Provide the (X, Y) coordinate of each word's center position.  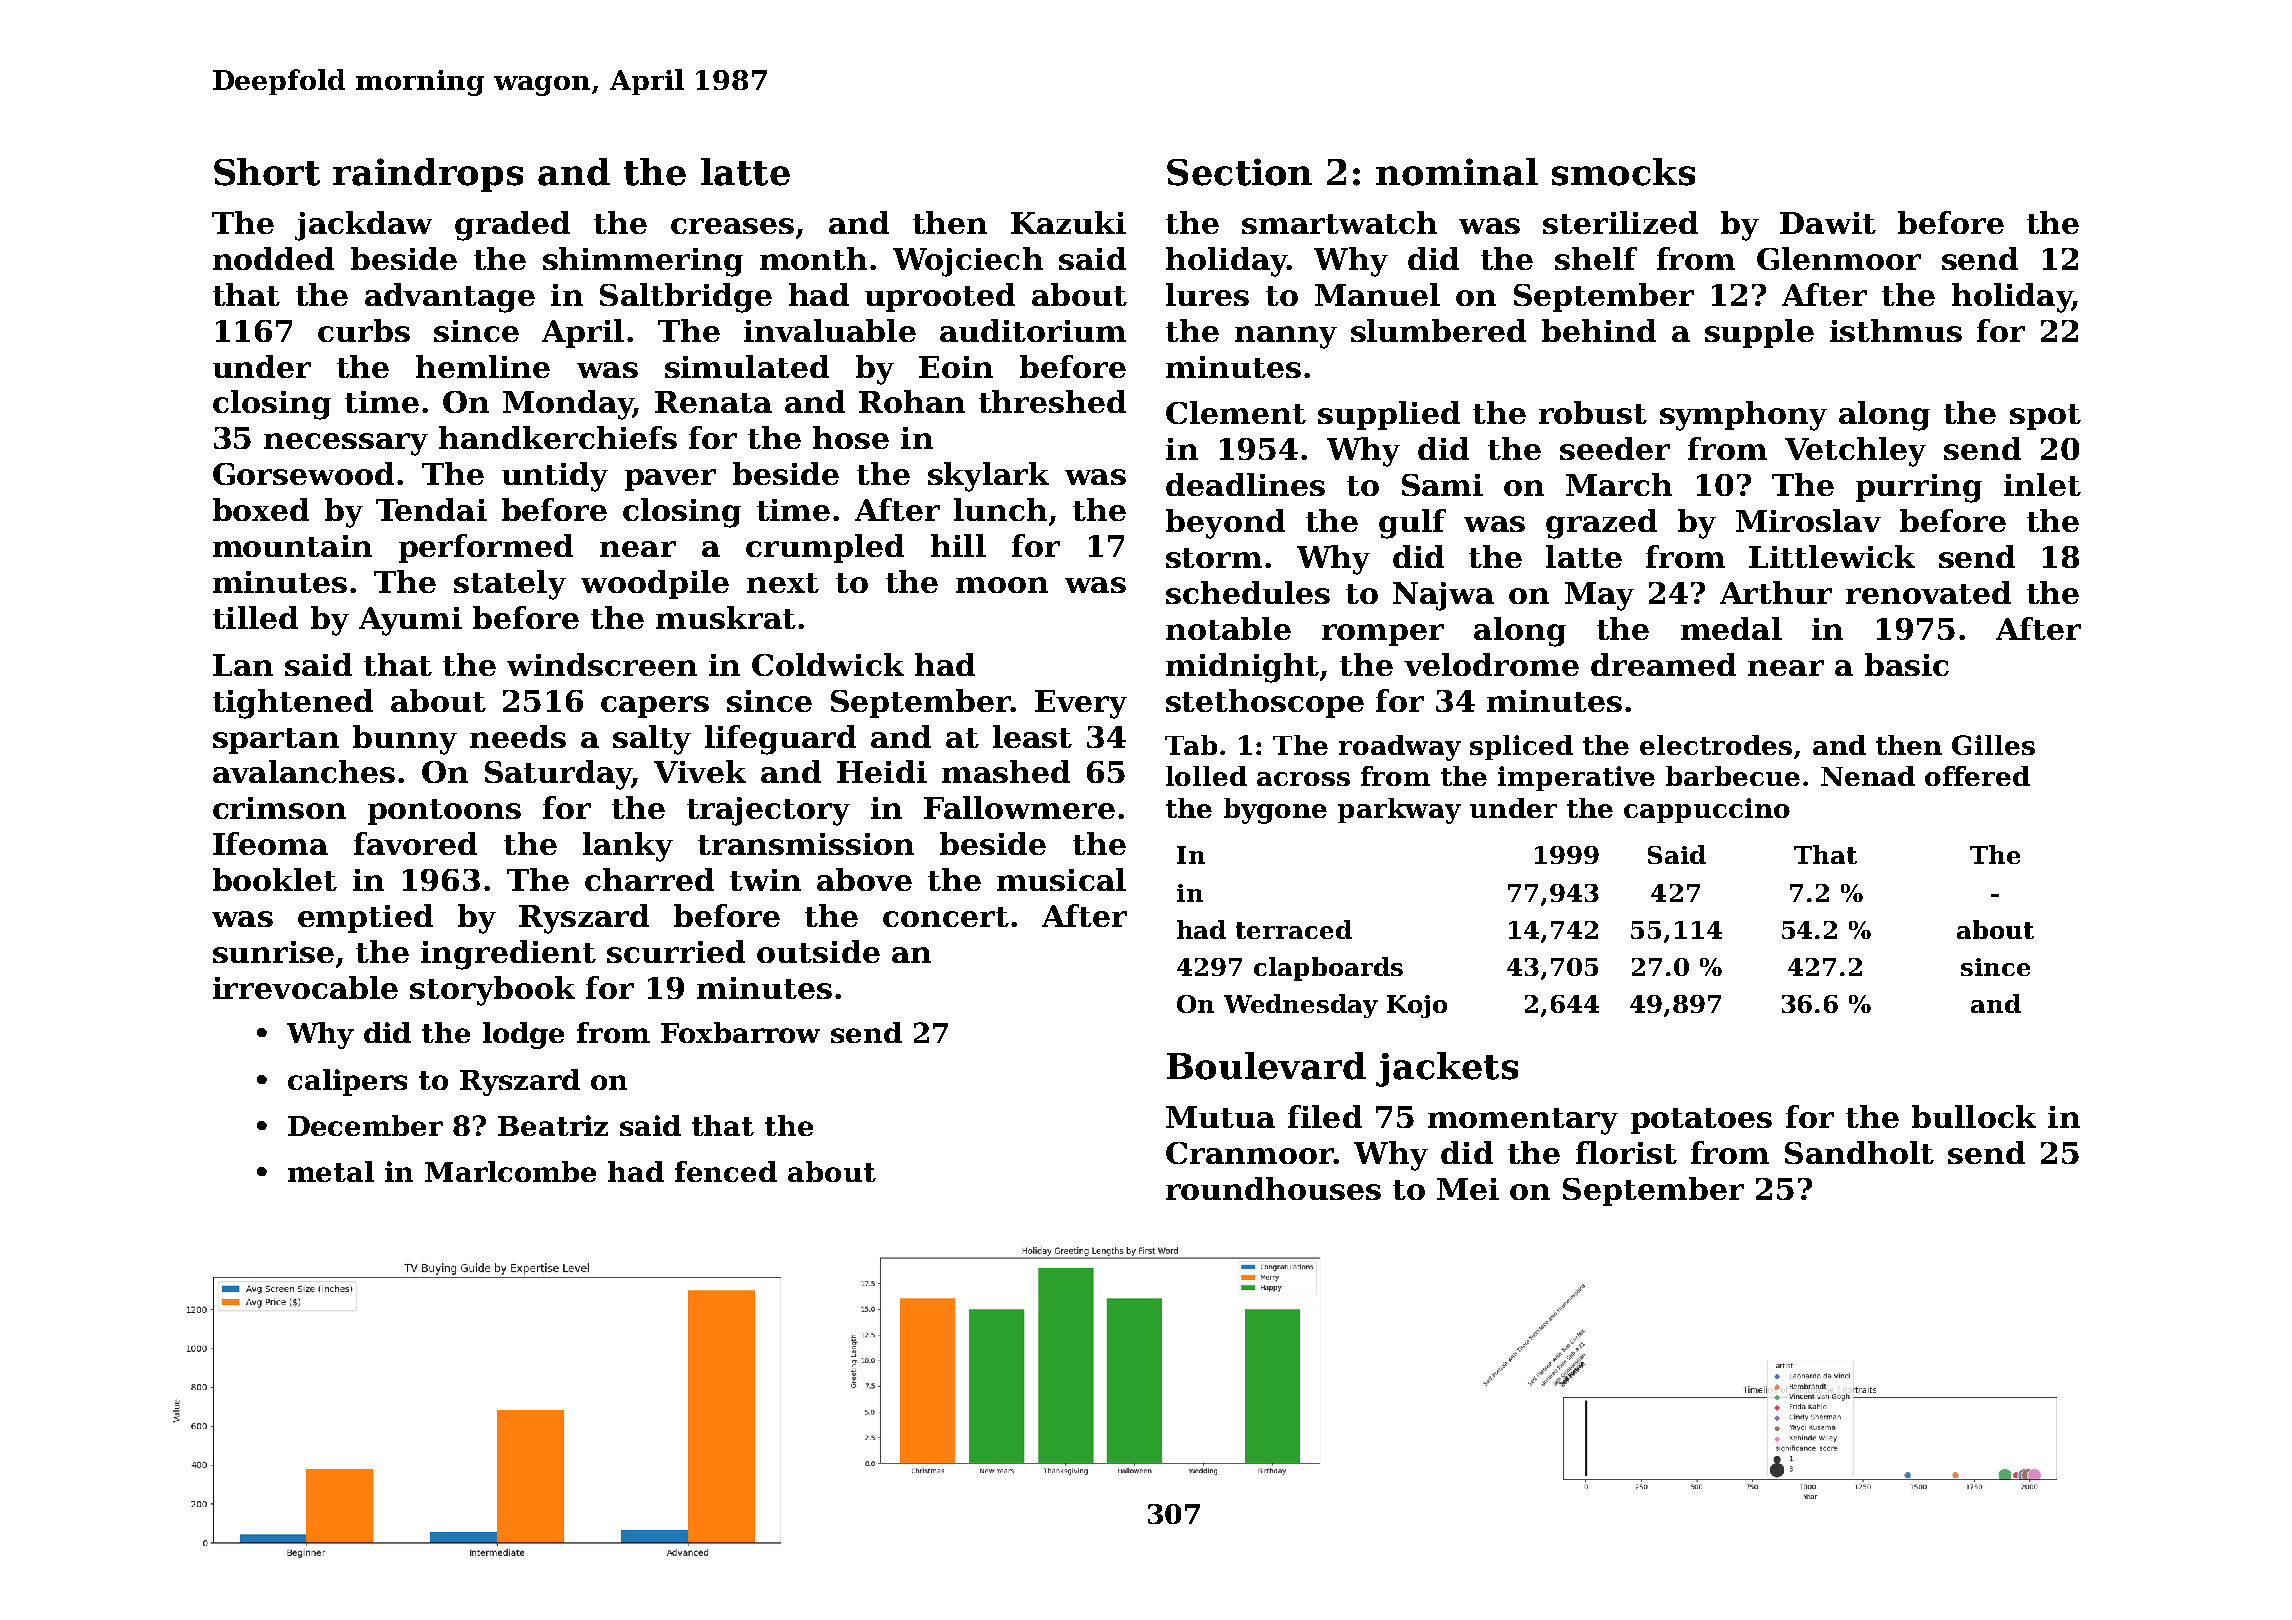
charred (649, 879)
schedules (1248, 592)
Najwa (1443, 596)
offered (1977, 776)
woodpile (655, 584)
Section (1239, 172)
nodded (273, 258)
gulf (1412, 524)
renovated (1928, 592)
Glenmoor (1839, 258)
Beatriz (553, 1125)
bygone (1275, 811)
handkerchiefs (558, 437)
